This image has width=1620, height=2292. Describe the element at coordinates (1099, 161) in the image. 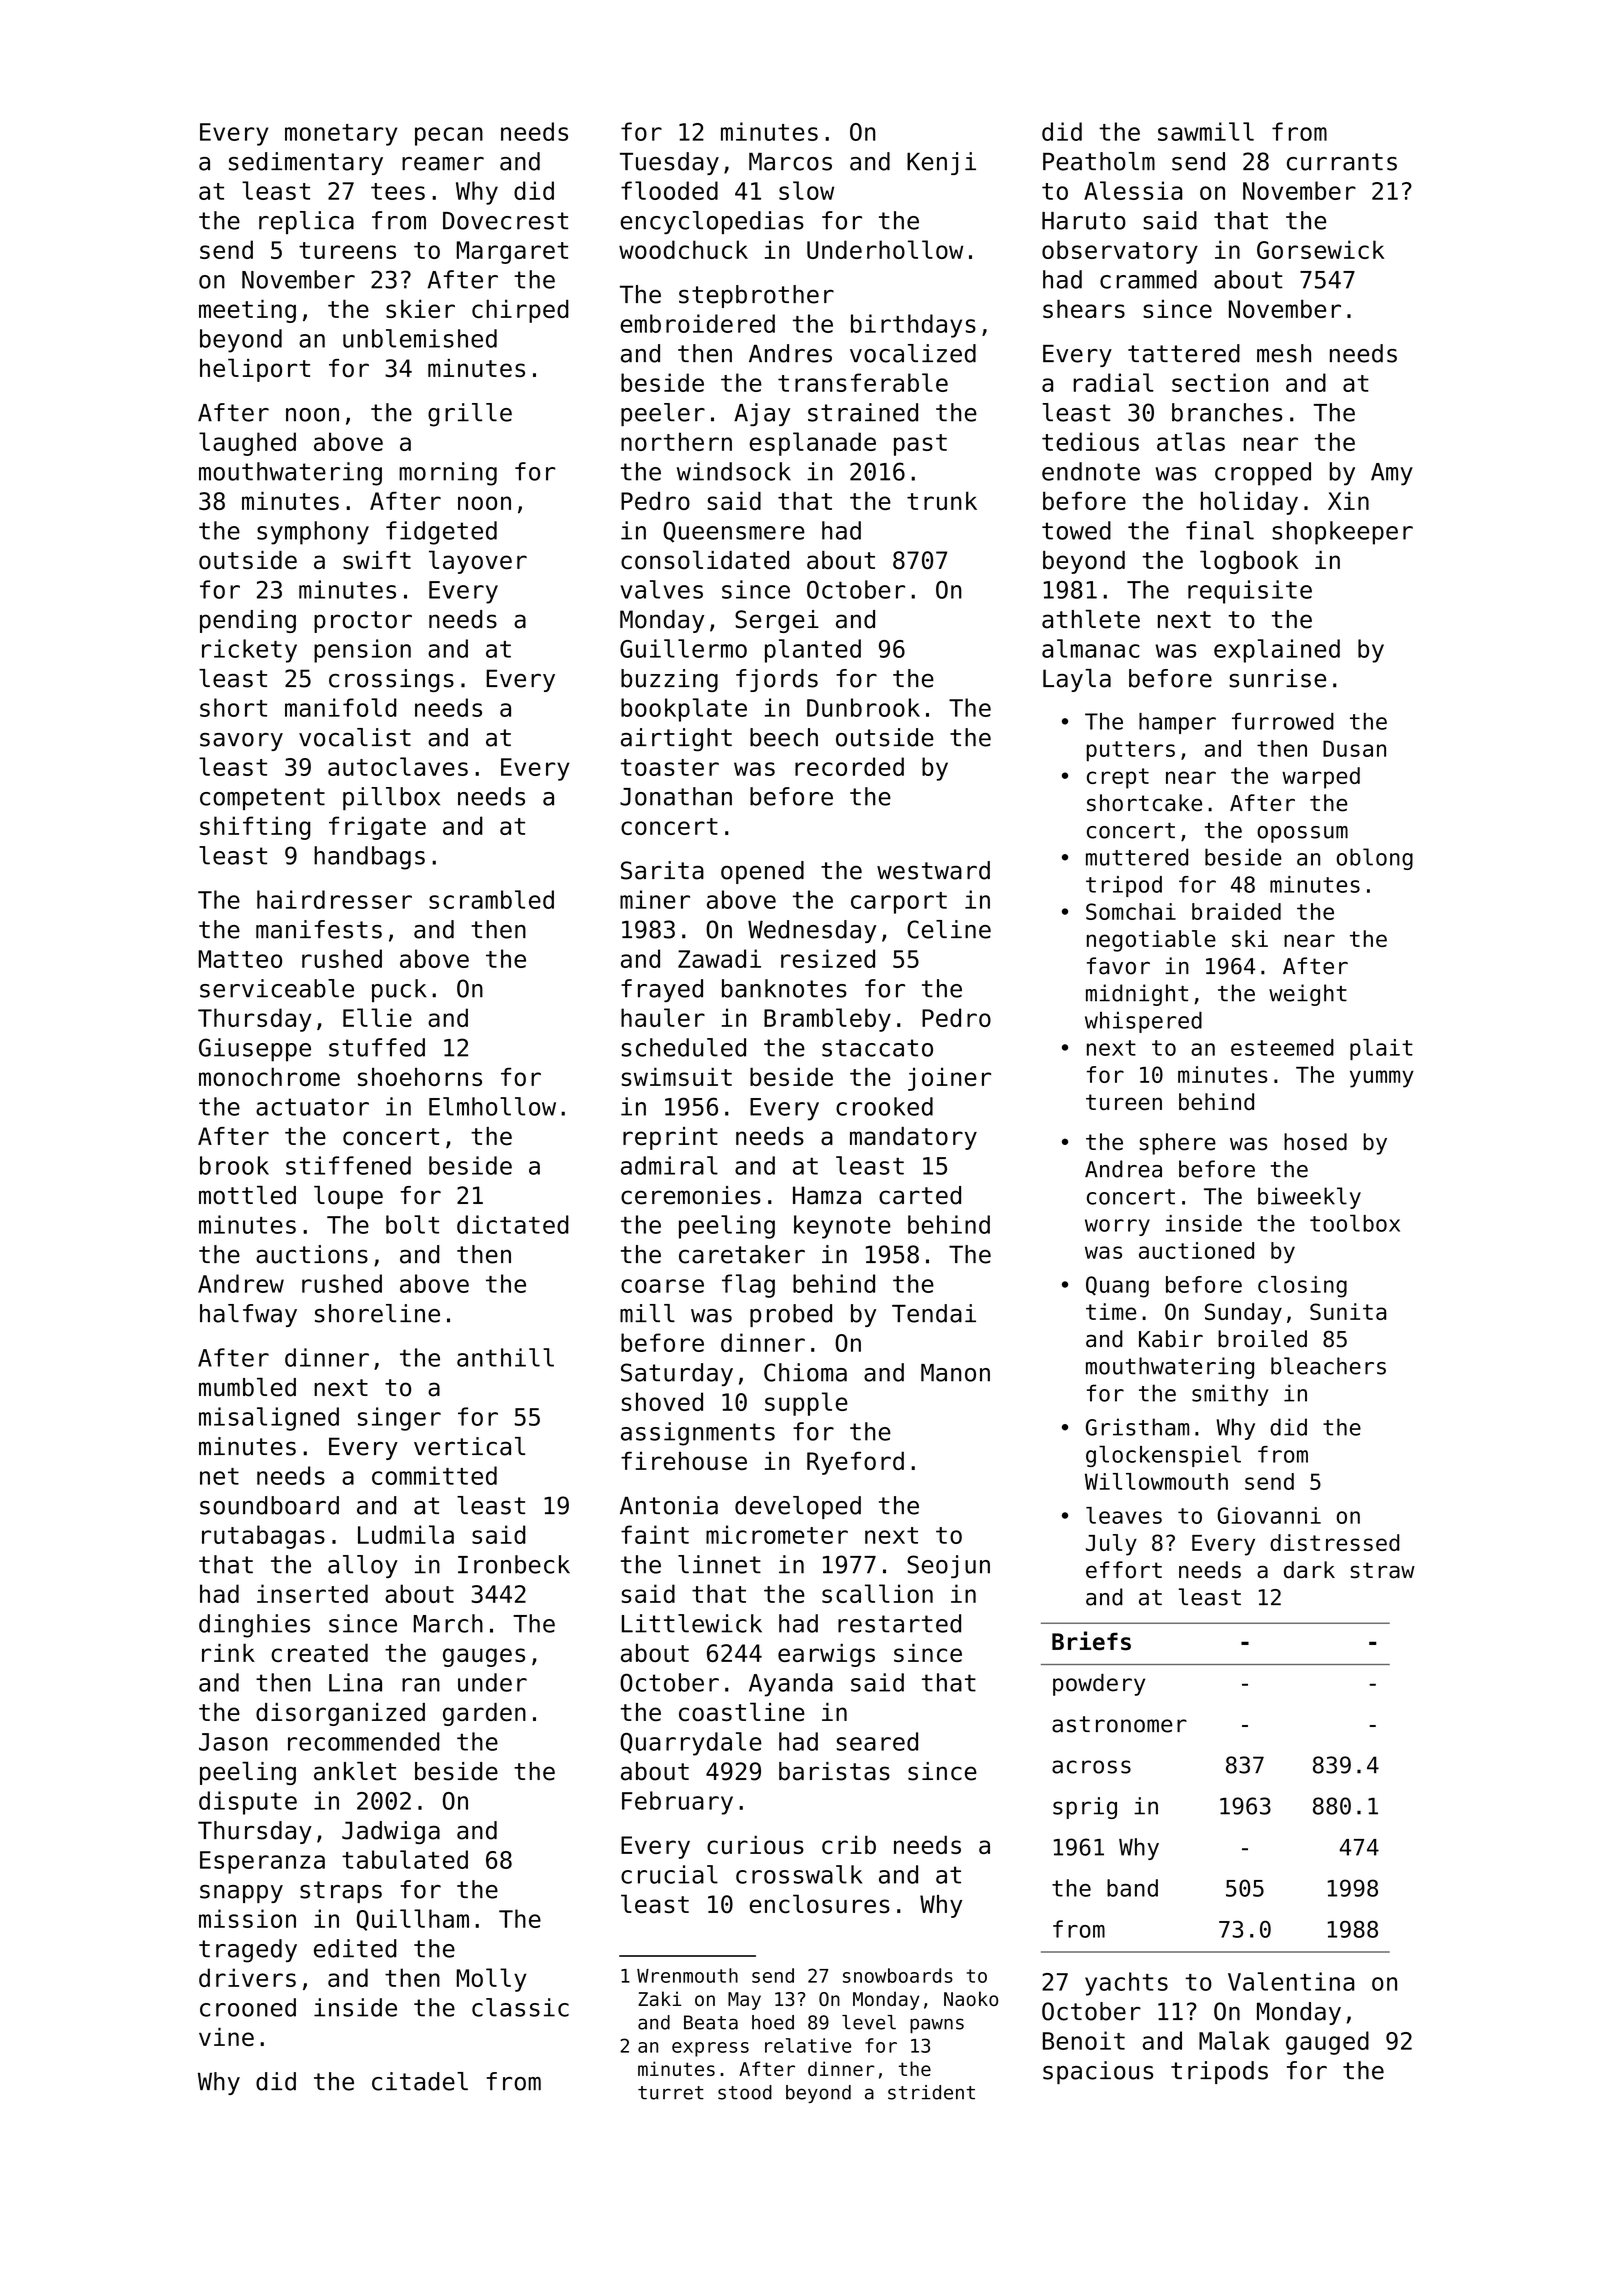

I see `Peatholm` at that location.
